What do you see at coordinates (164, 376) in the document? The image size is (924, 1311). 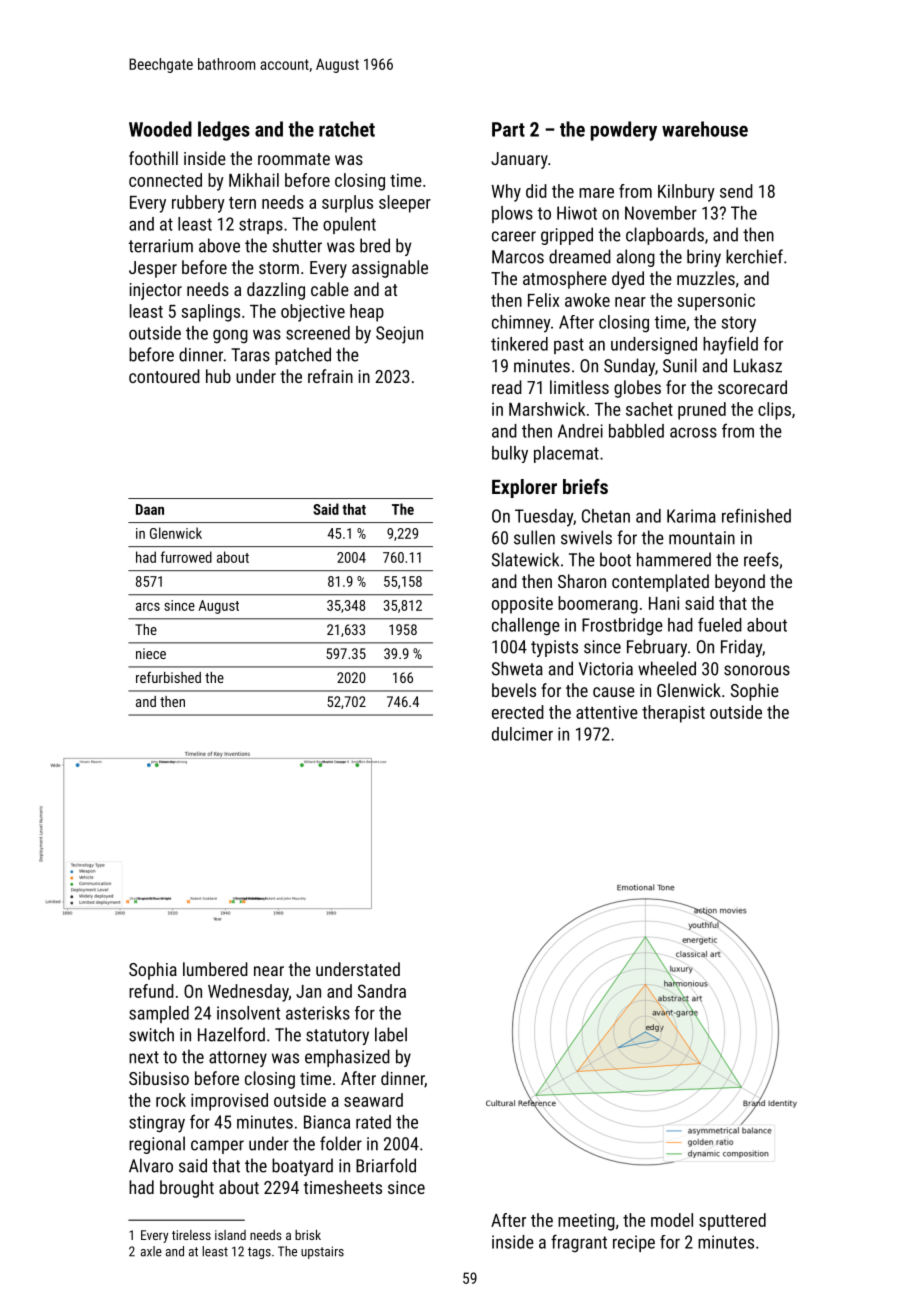 I see `contoured` at bounding box center [164, 376].
